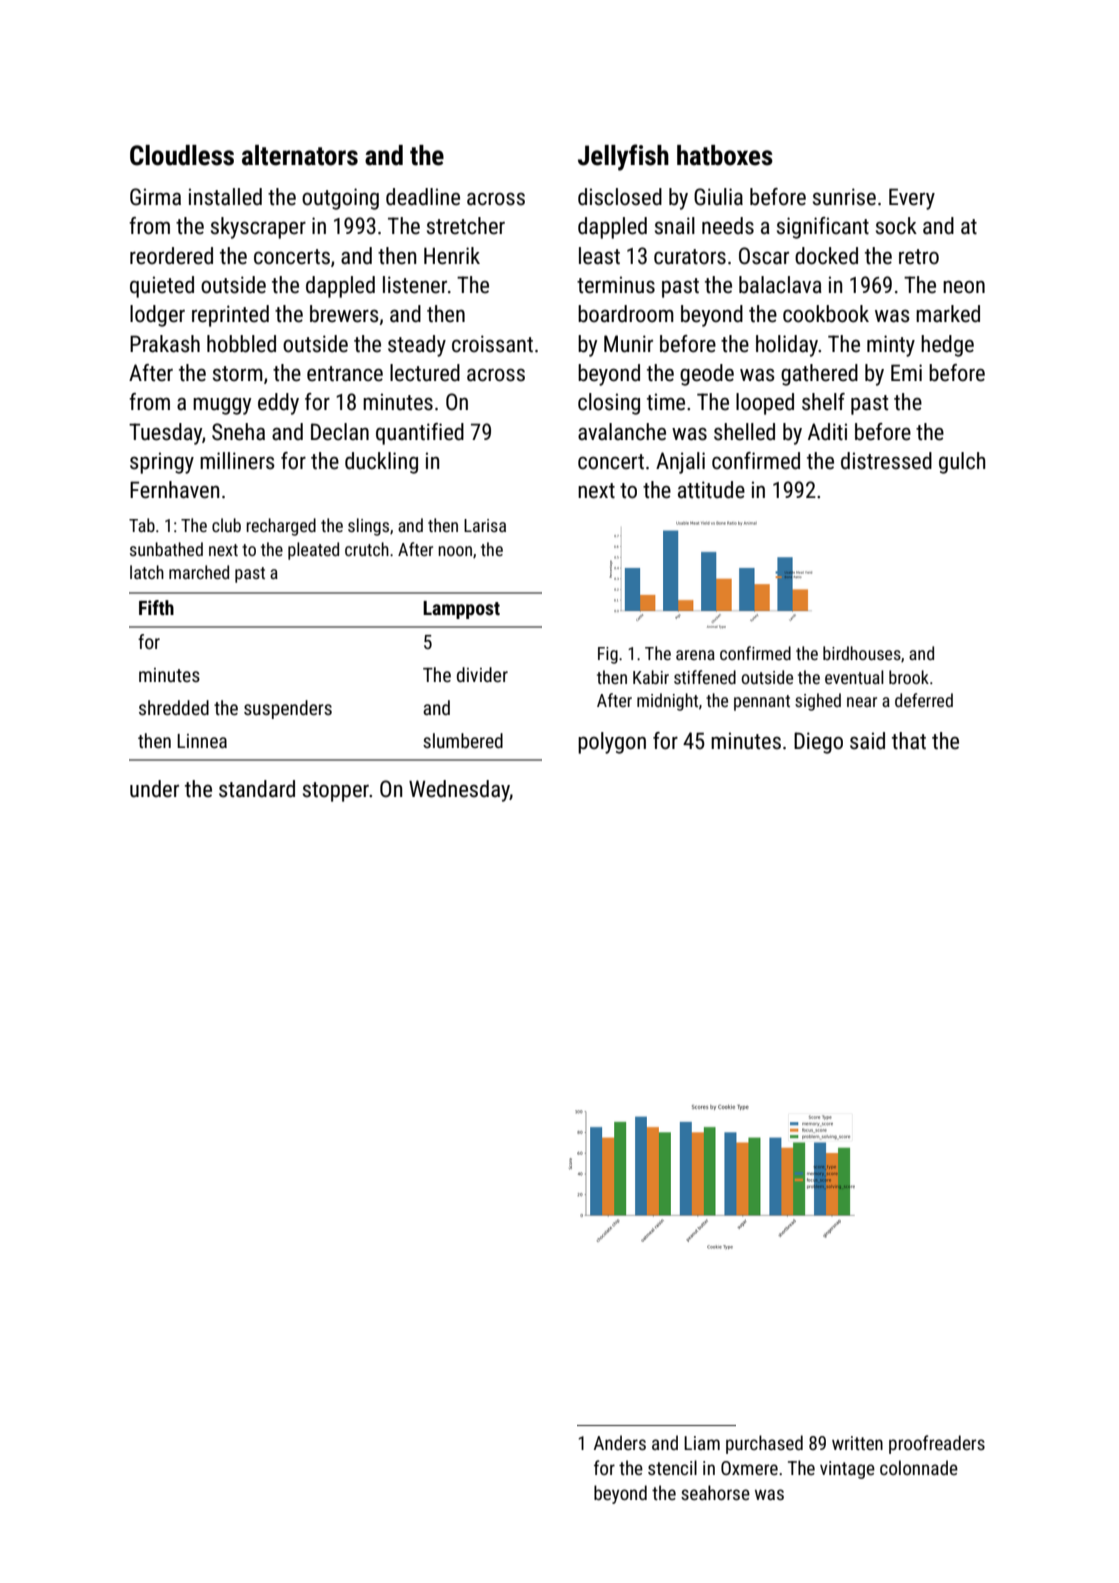 This image has width=1119, height=1583. Describe the element at coordinates (463, 740) in the image. I see `slumbered` at that location.
